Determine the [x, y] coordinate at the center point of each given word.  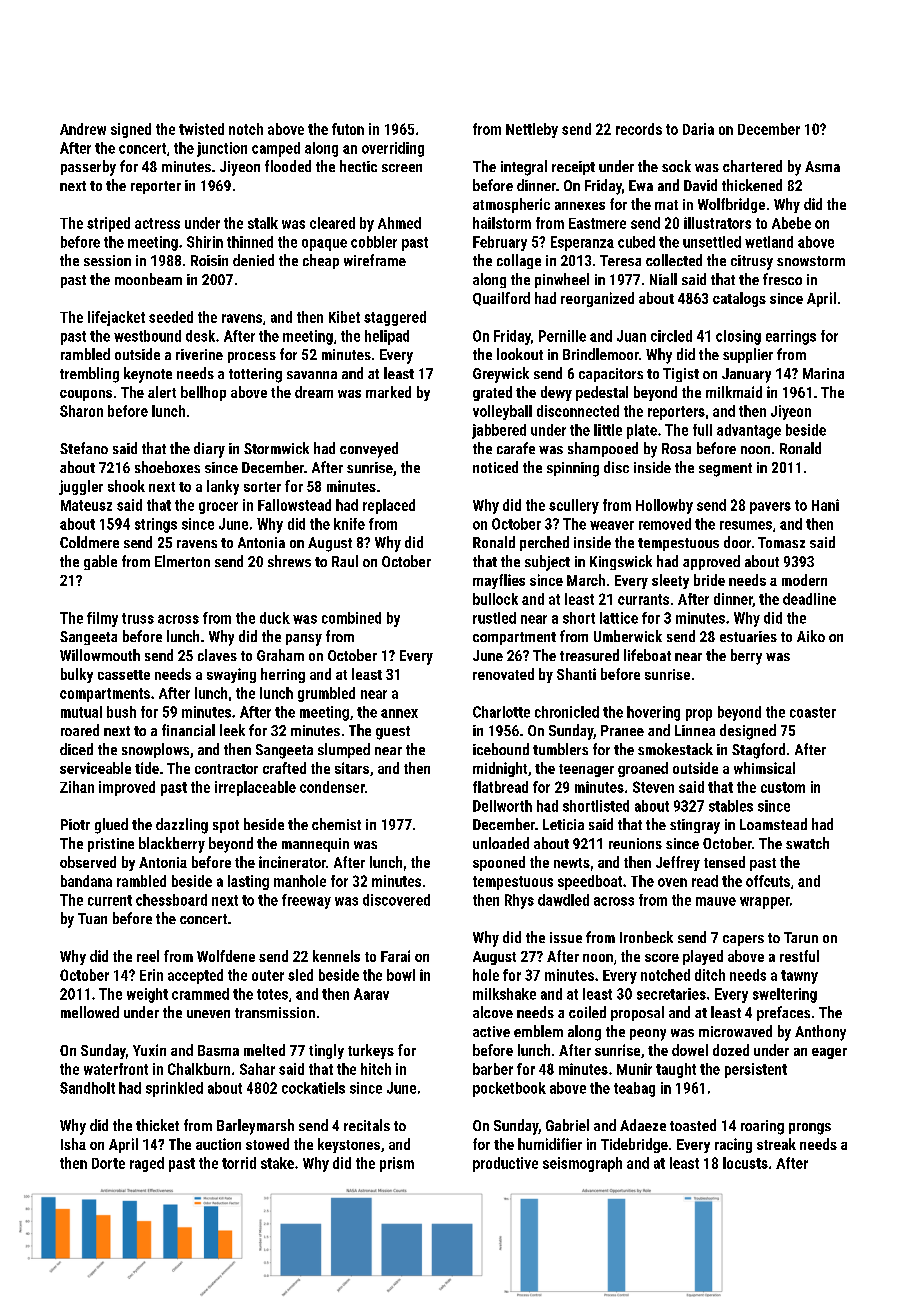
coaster [813, 712]
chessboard [171, 900]
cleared [332, 223]
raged [147, 1164]
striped [108, 224]
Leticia [563, 824]
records [639, 129]
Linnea [695, 730]
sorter [262, 487]
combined [351, 618]
